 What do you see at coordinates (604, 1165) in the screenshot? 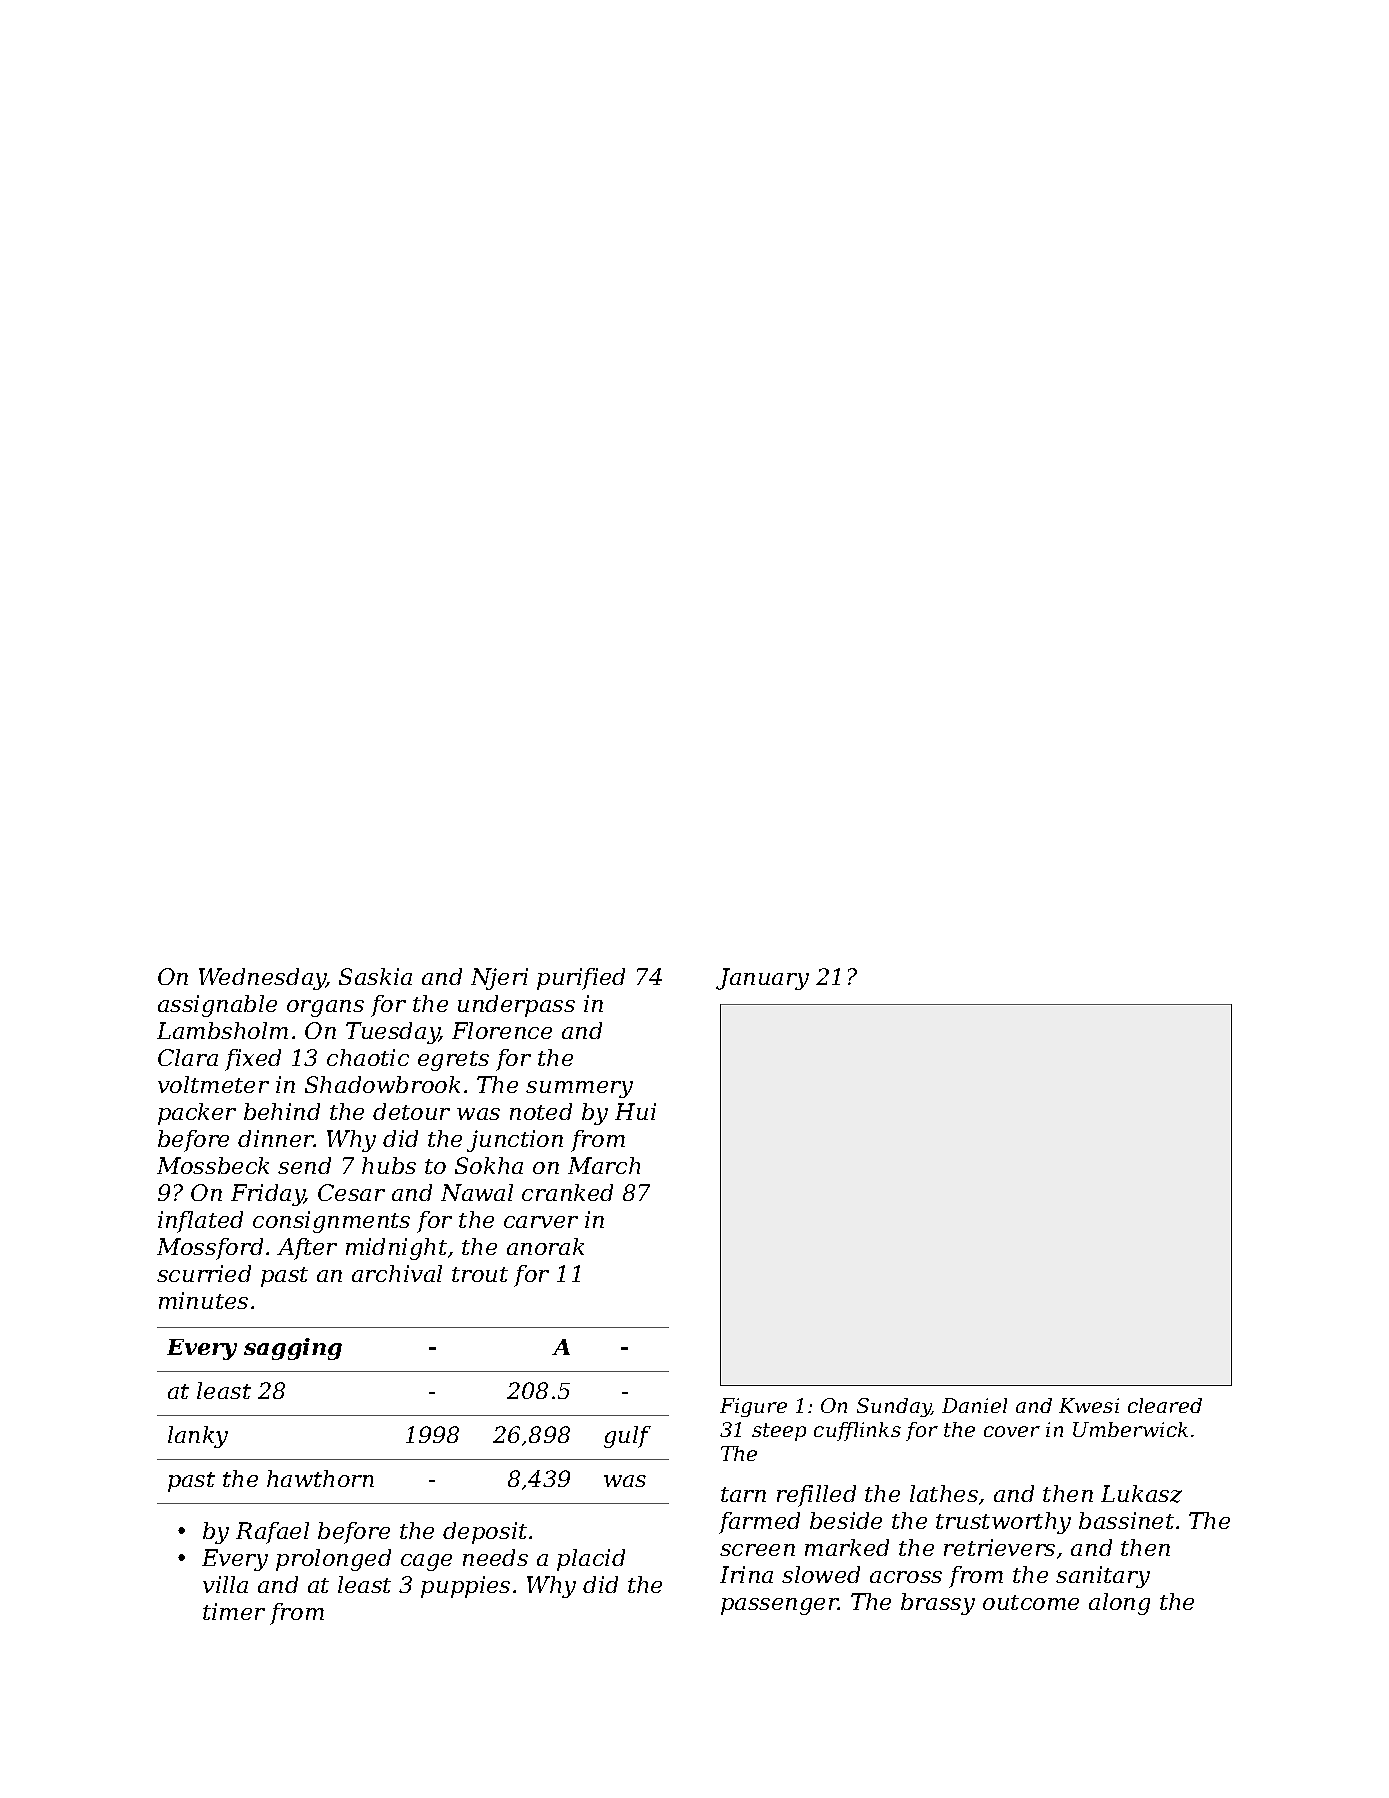
I see `March` at bounding box center [604, 1165].
